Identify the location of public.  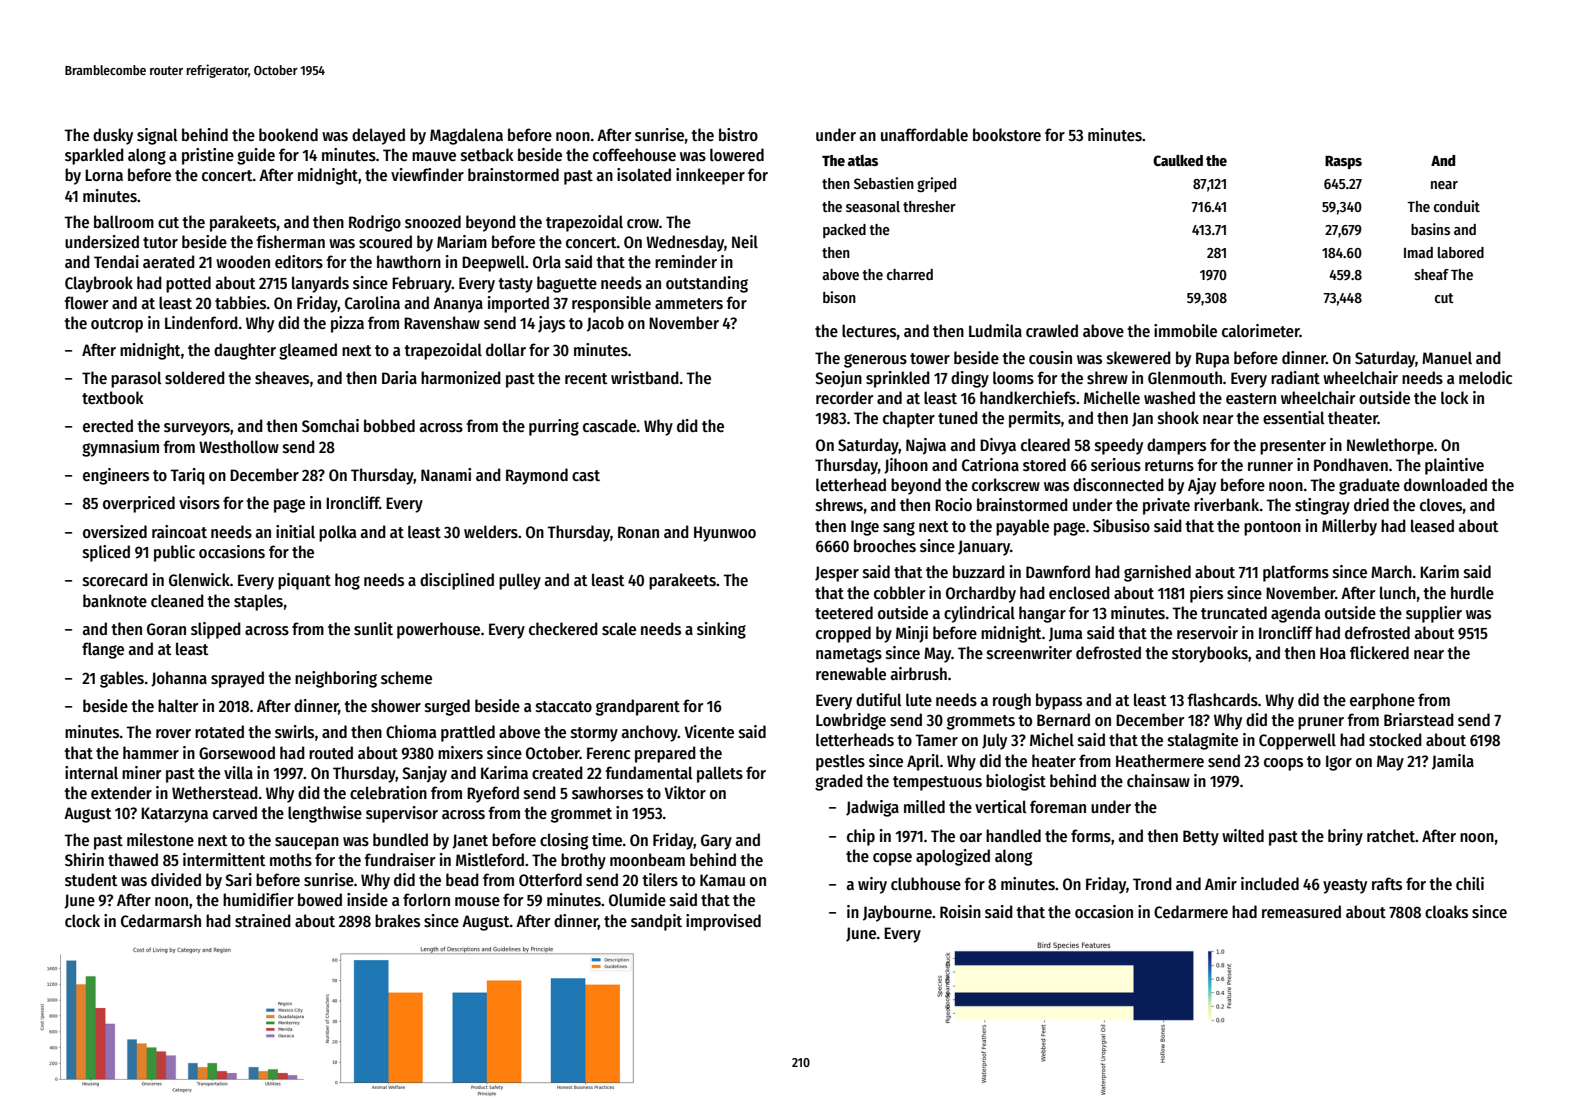
(174, 553).
